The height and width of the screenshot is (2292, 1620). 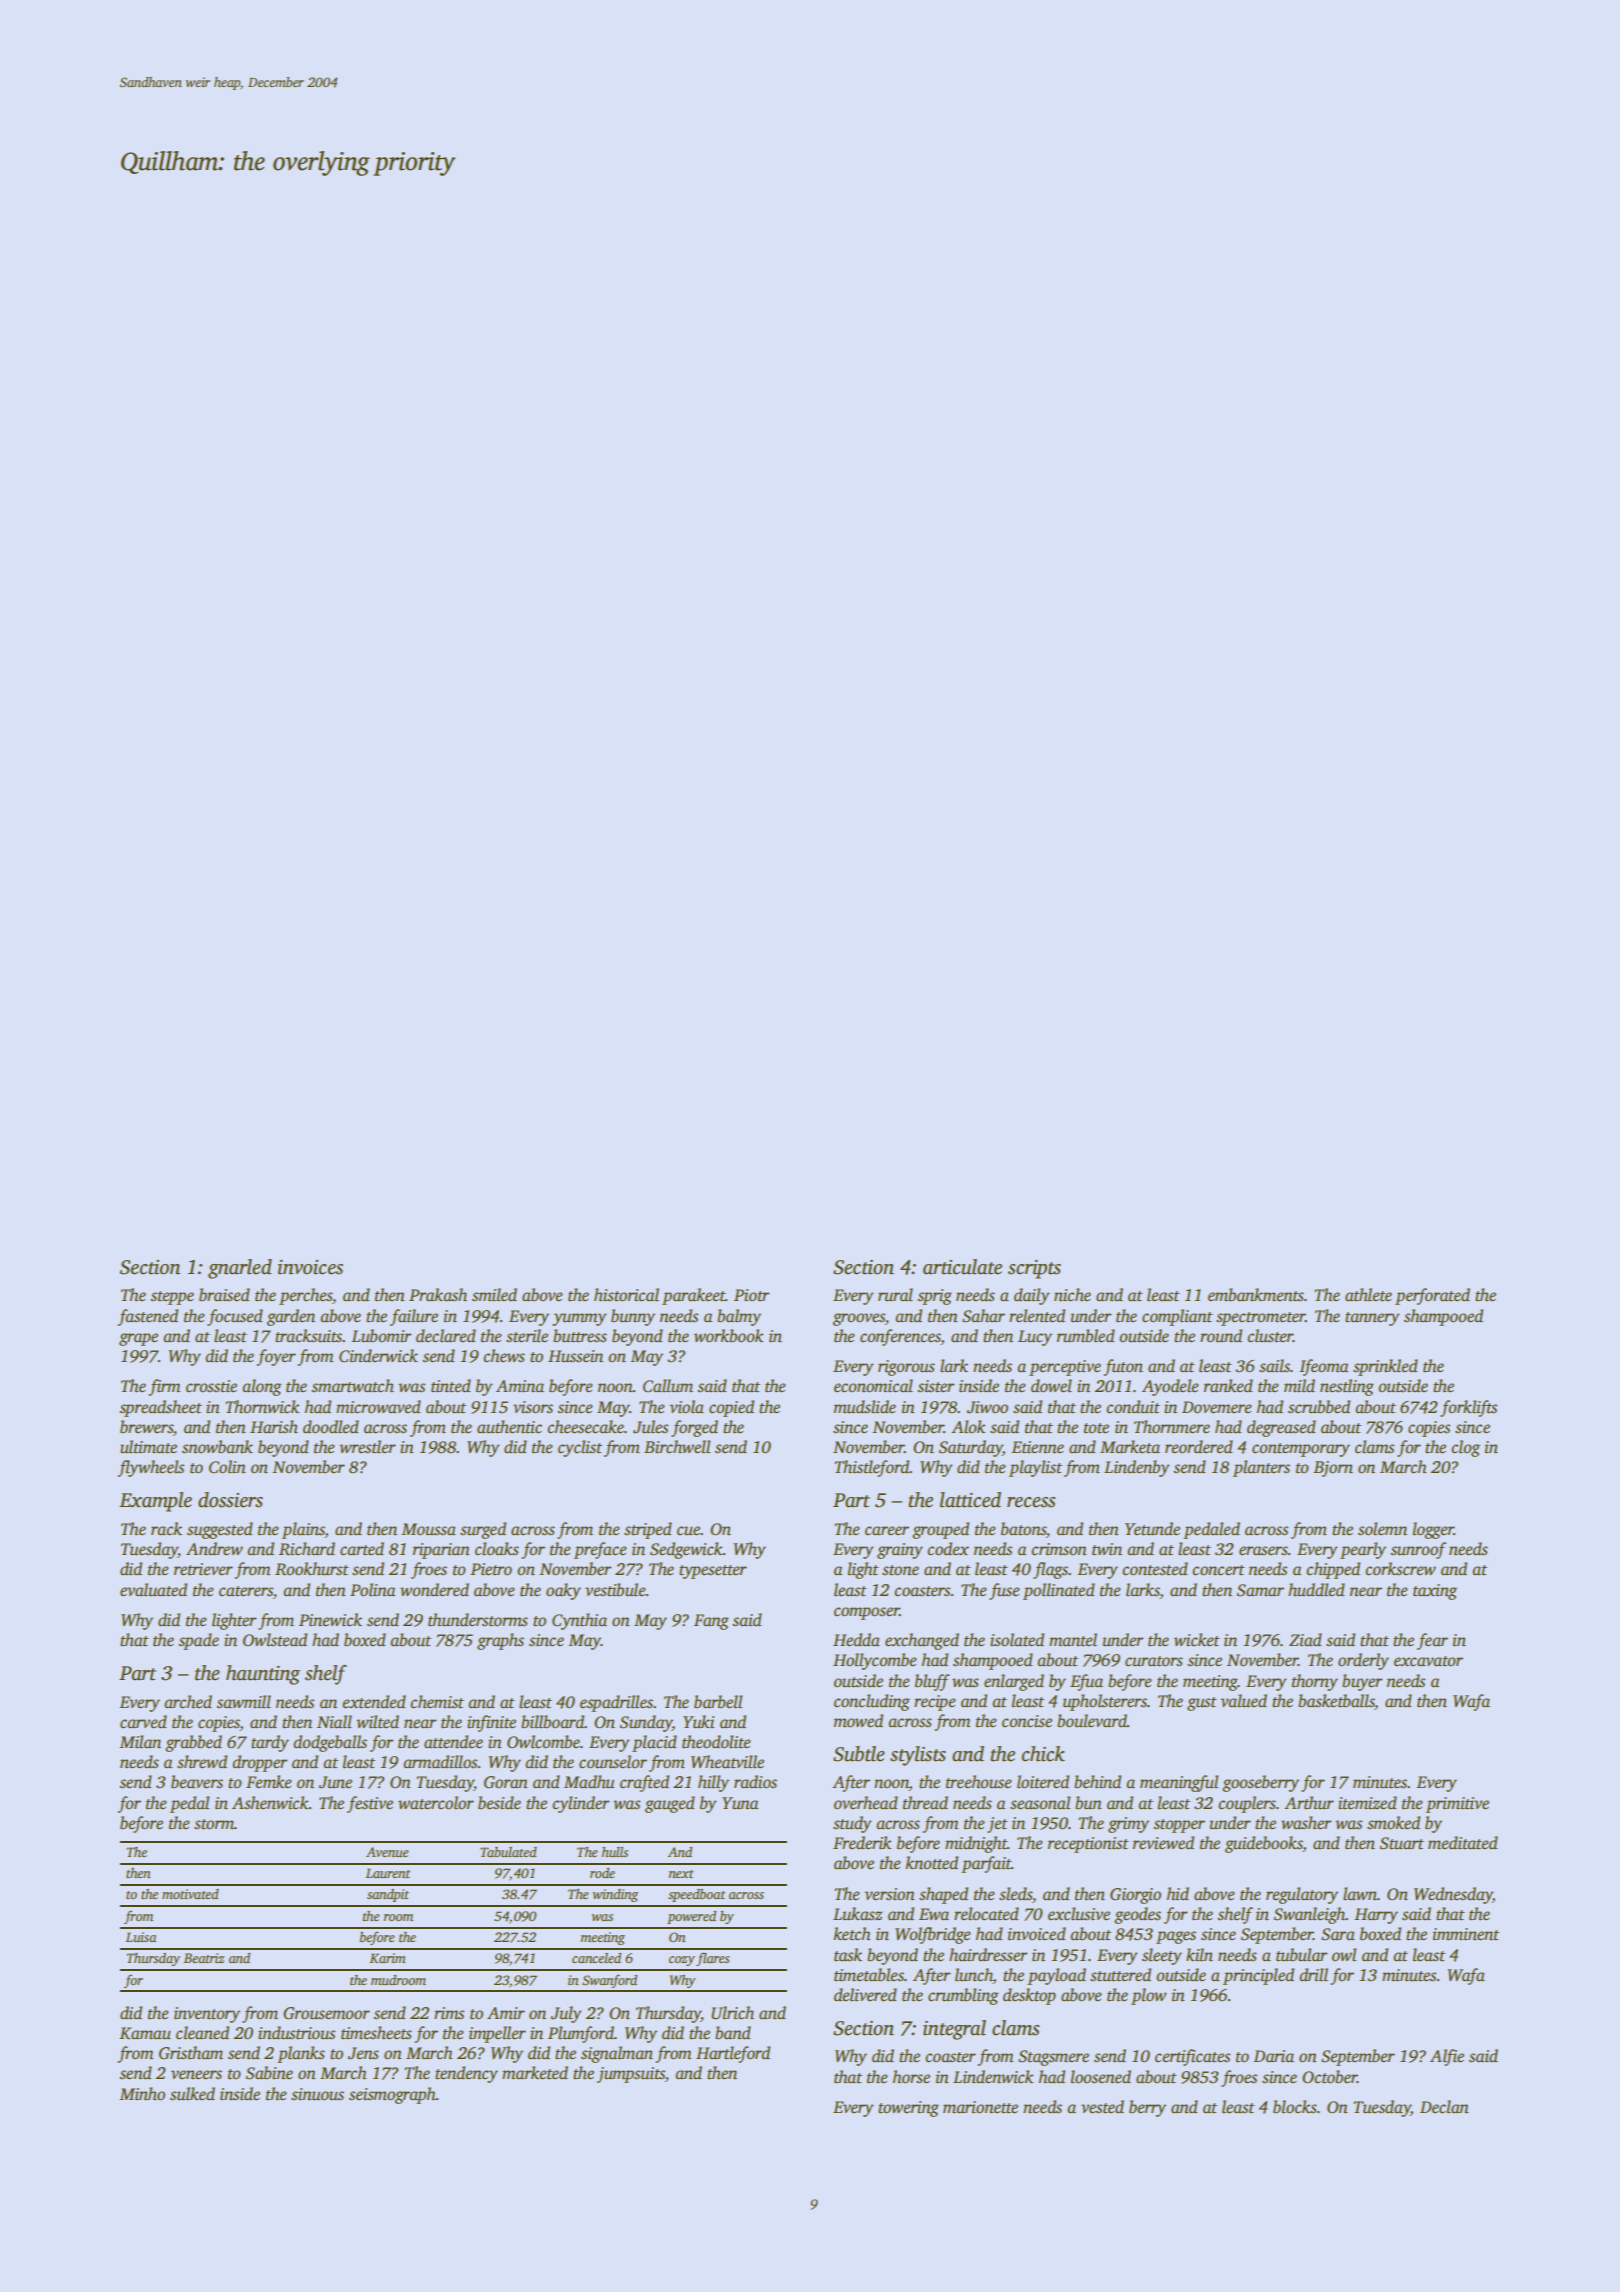 What do you see at coordinates (1034, 1269) in the screenshot?
I see `scripts` at bounding box center [1034, 1269].
